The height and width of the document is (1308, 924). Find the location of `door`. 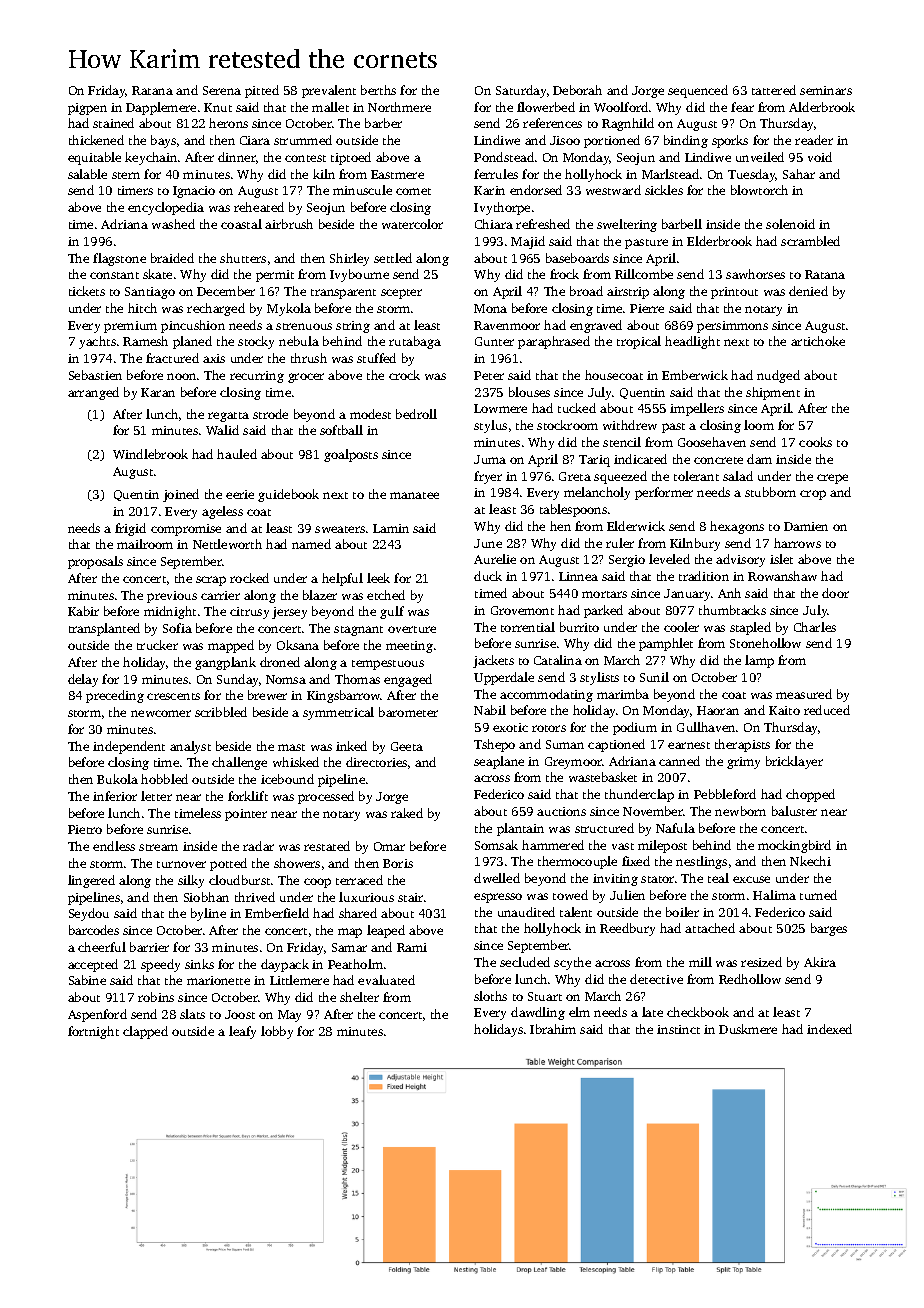

door is located at coordinates (835, 593).
